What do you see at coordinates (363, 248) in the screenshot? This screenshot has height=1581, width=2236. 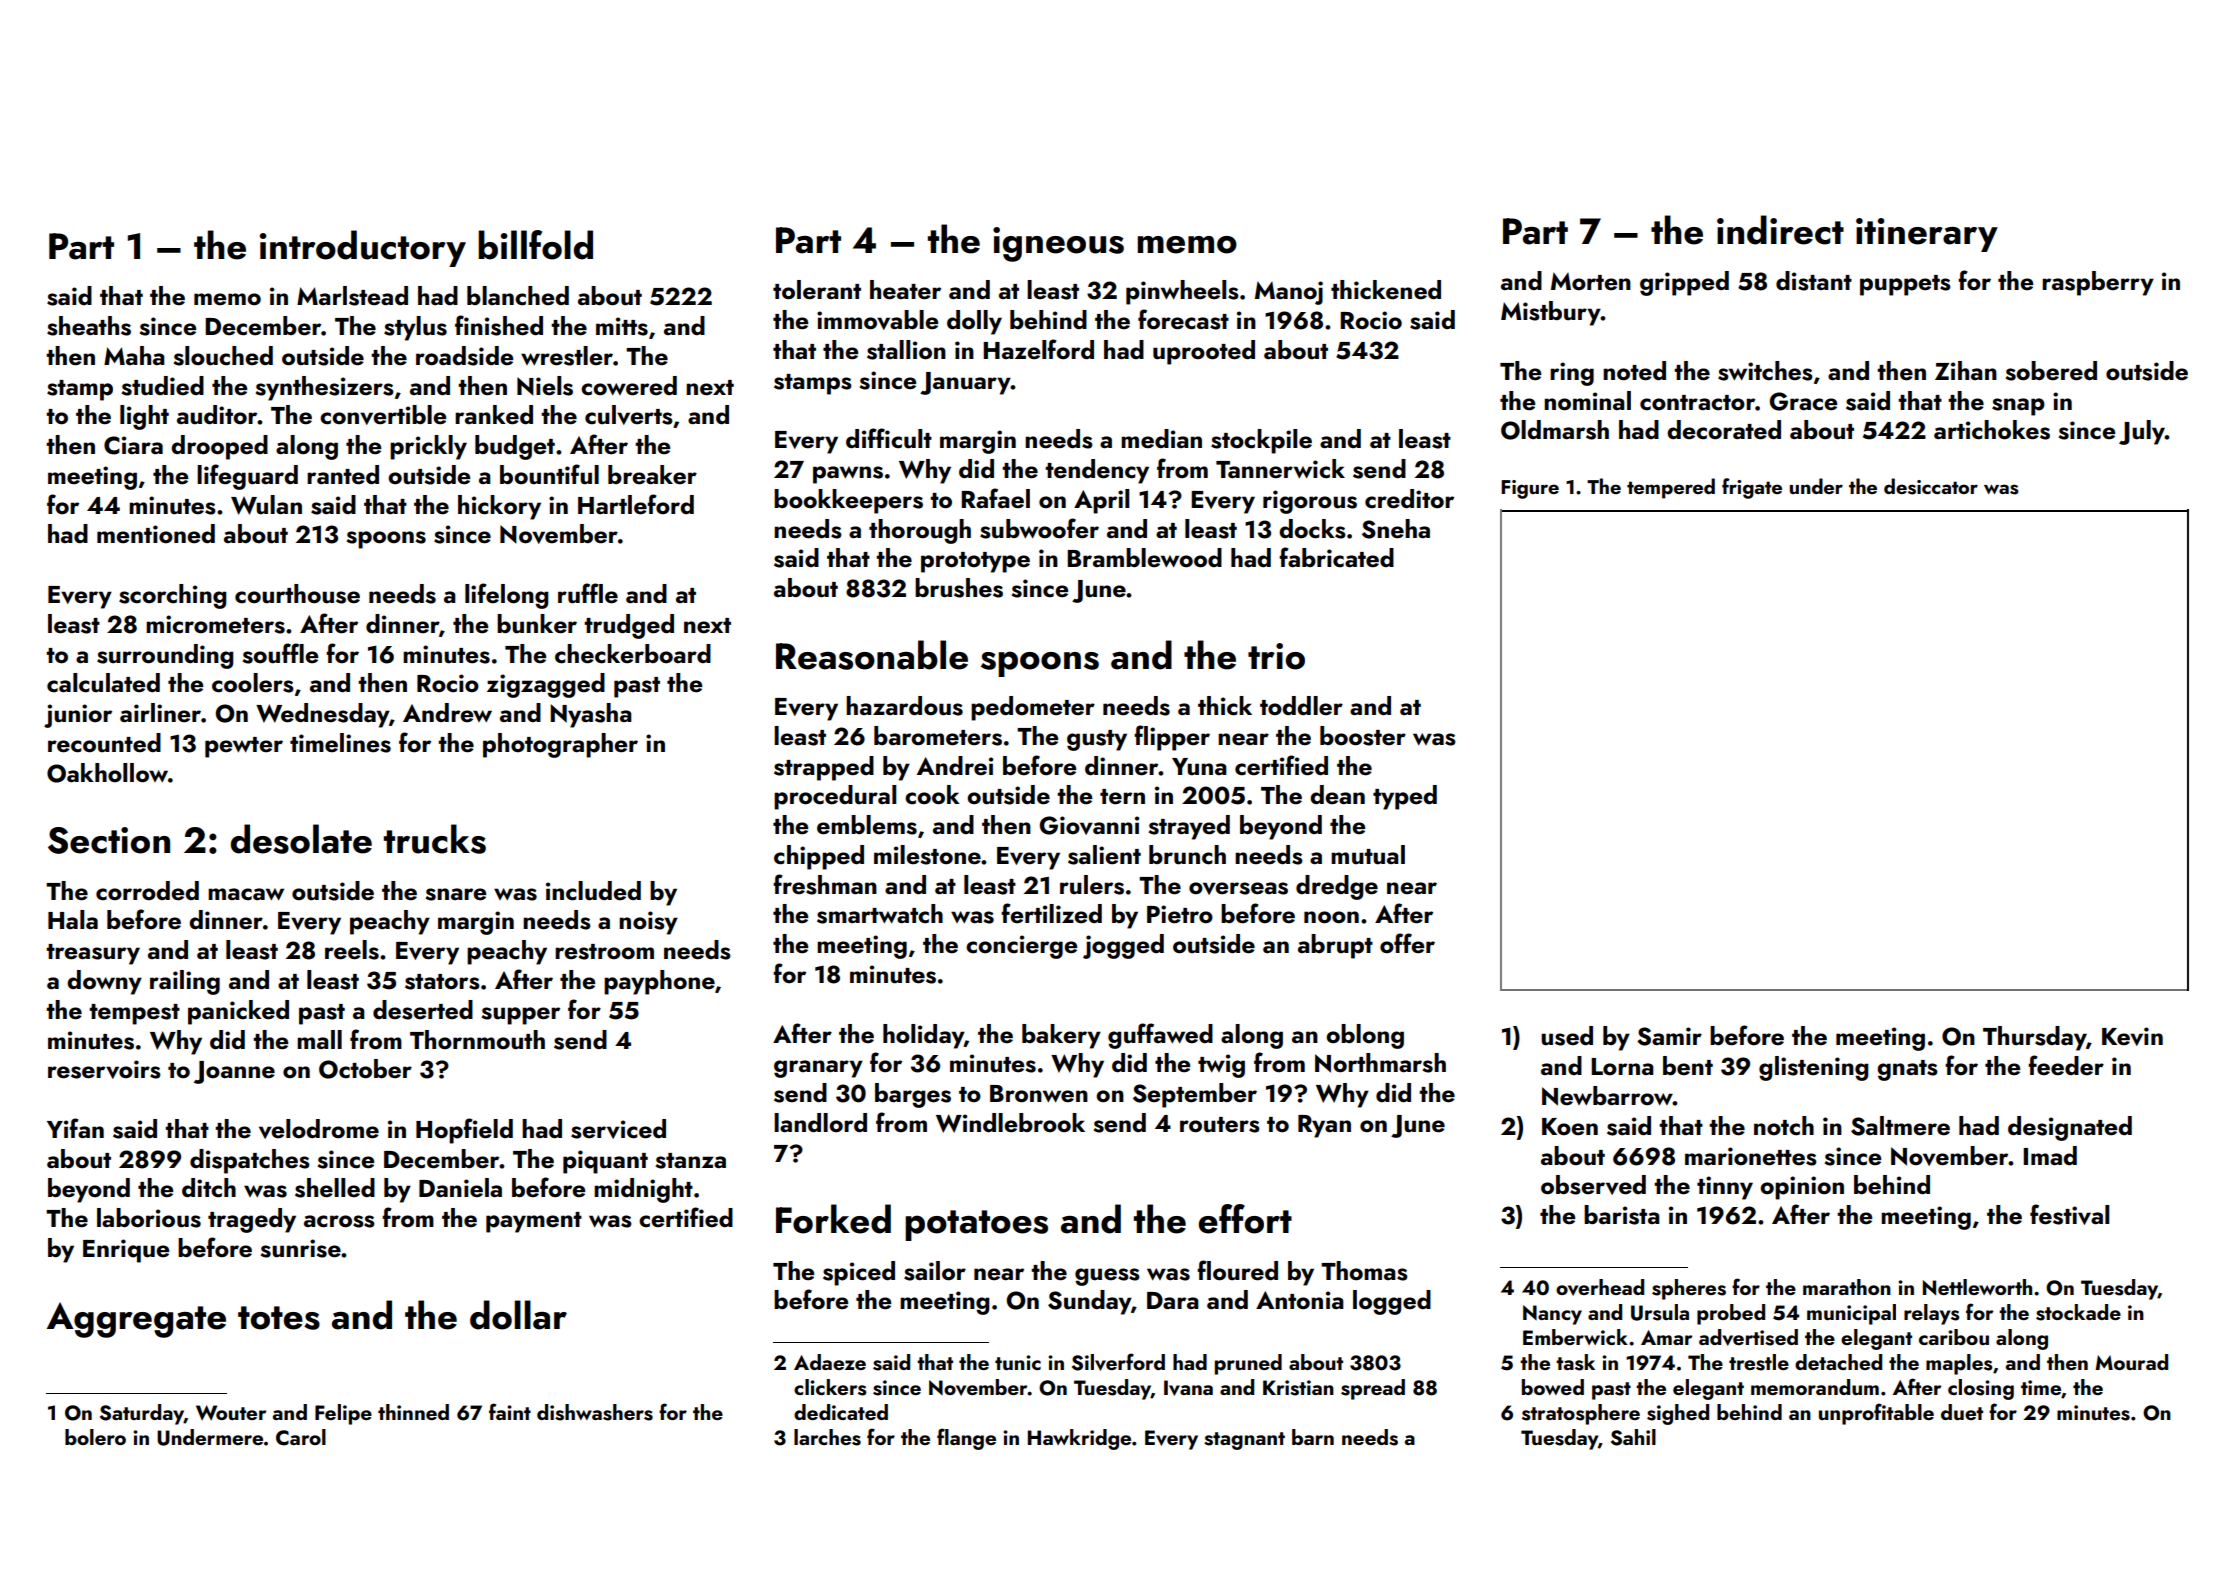 I see `introductory` at bounding box center [363, 248].
